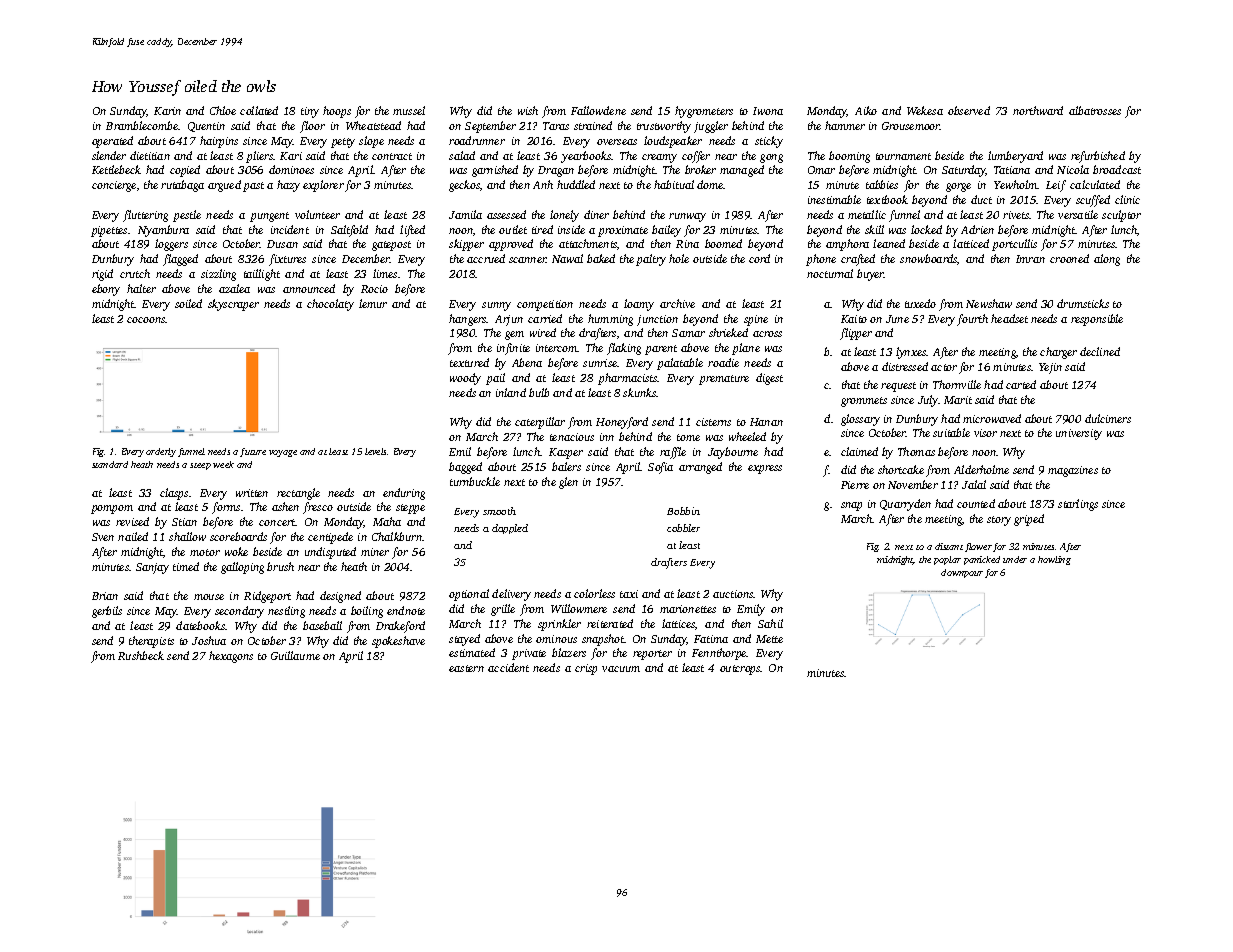  I want to click on mouse, so click(209, 597).
